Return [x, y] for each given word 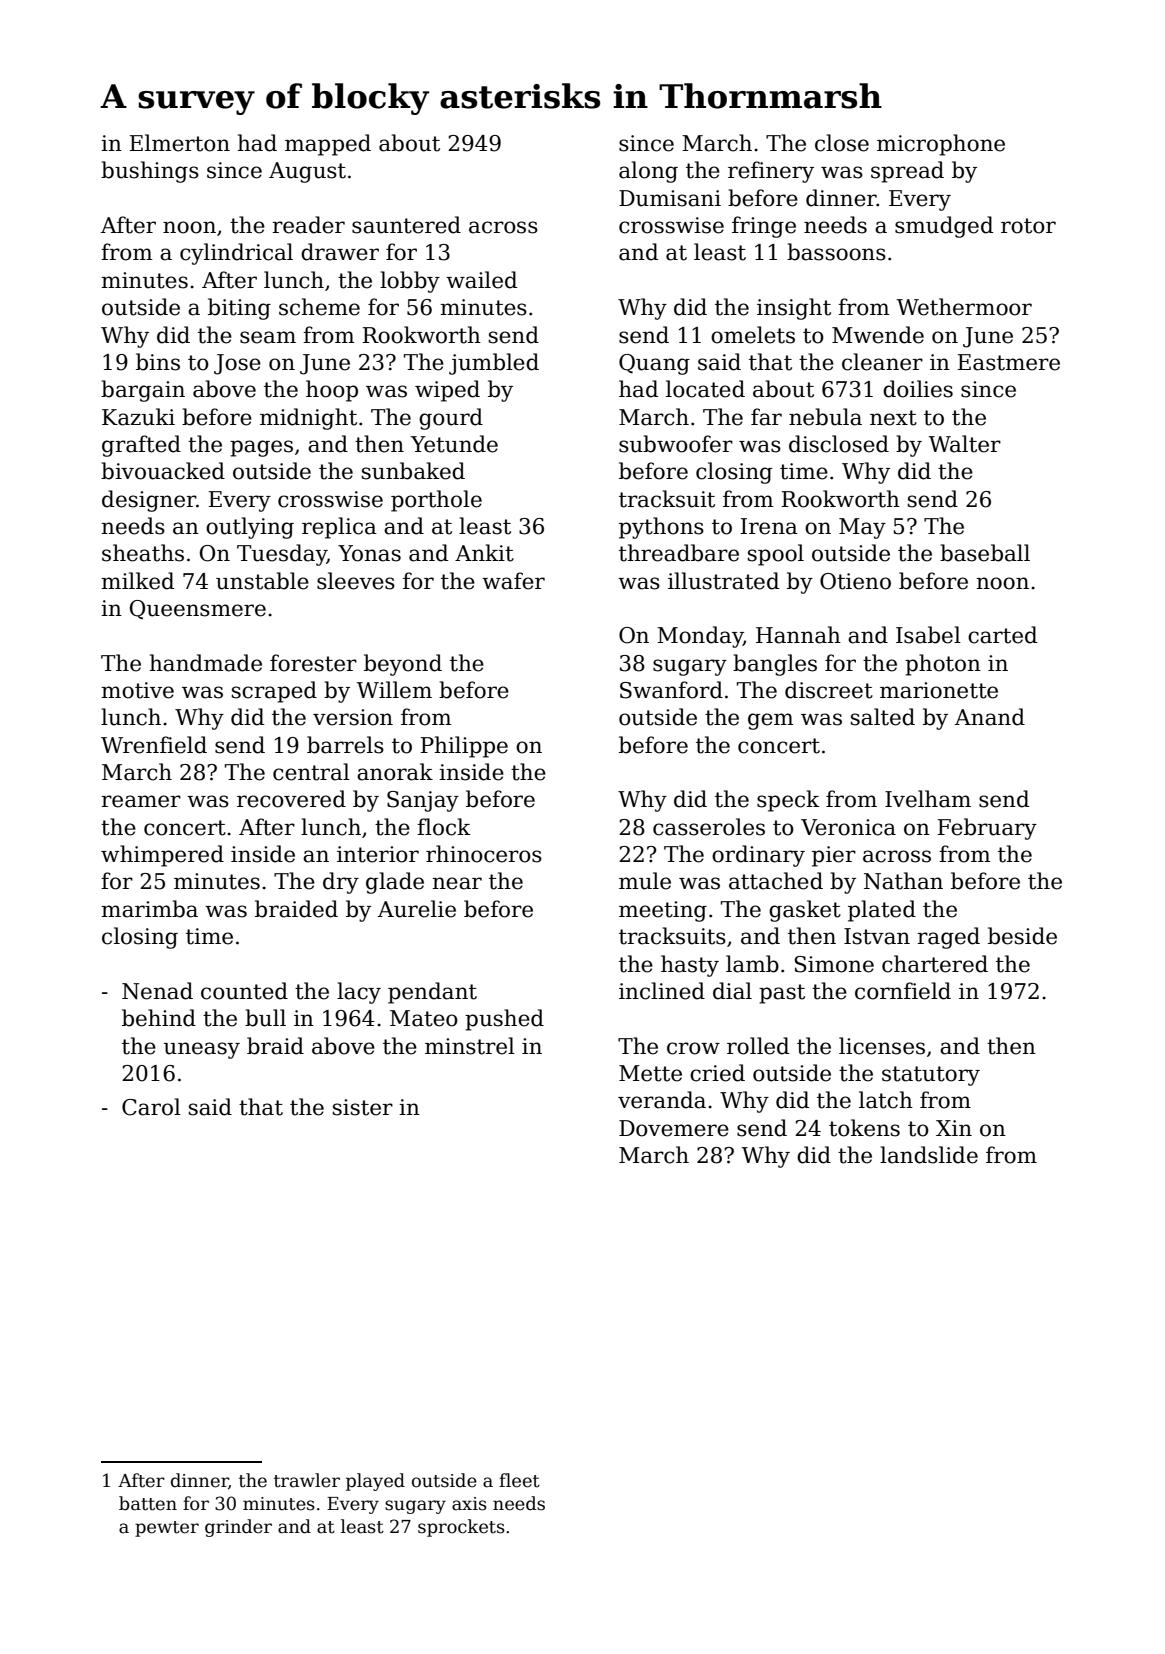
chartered [935, 964]
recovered [291, 799]
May [862, 528]
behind [159, 1018]
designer [149, 501]
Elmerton [180, 143]
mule [645, 881]
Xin [954, 1128]
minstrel [470, 1046]
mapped [328, 145]
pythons [661, 528]
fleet [519, 1480]
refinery [771, 172]
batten [148, 1503]
